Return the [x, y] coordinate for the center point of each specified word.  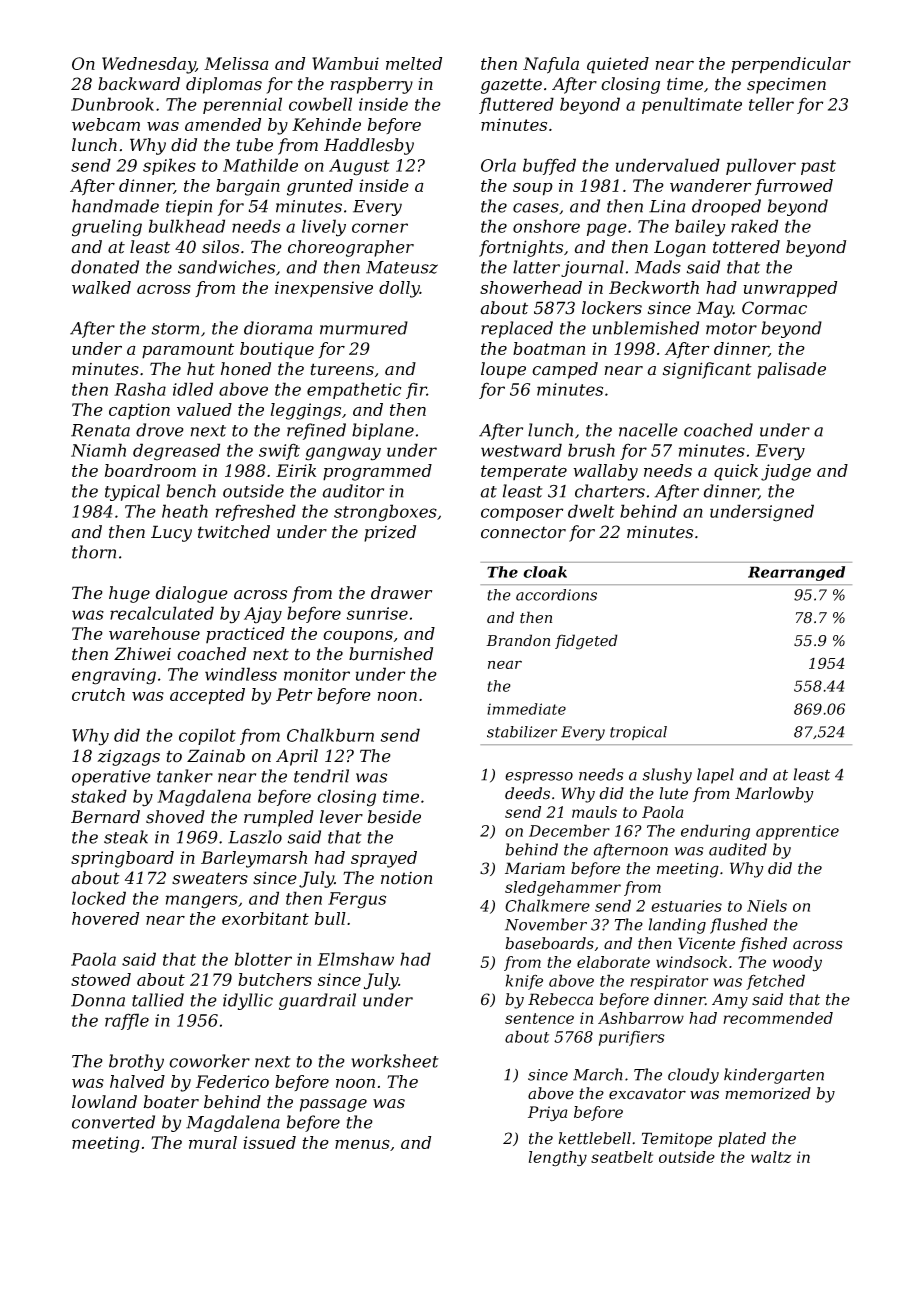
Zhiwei [142, 654]
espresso [539, 778]
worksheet [395, 1061]
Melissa [236, 63]
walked [101, 287]
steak [126, 837]
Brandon [518, 640]
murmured [364, 328]
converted [113, 1122]
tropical [638, 733]
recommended [778, 1018]
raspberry [371, 85]
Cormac [774, 308]
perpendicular [791, 65]
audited [738, 849]
